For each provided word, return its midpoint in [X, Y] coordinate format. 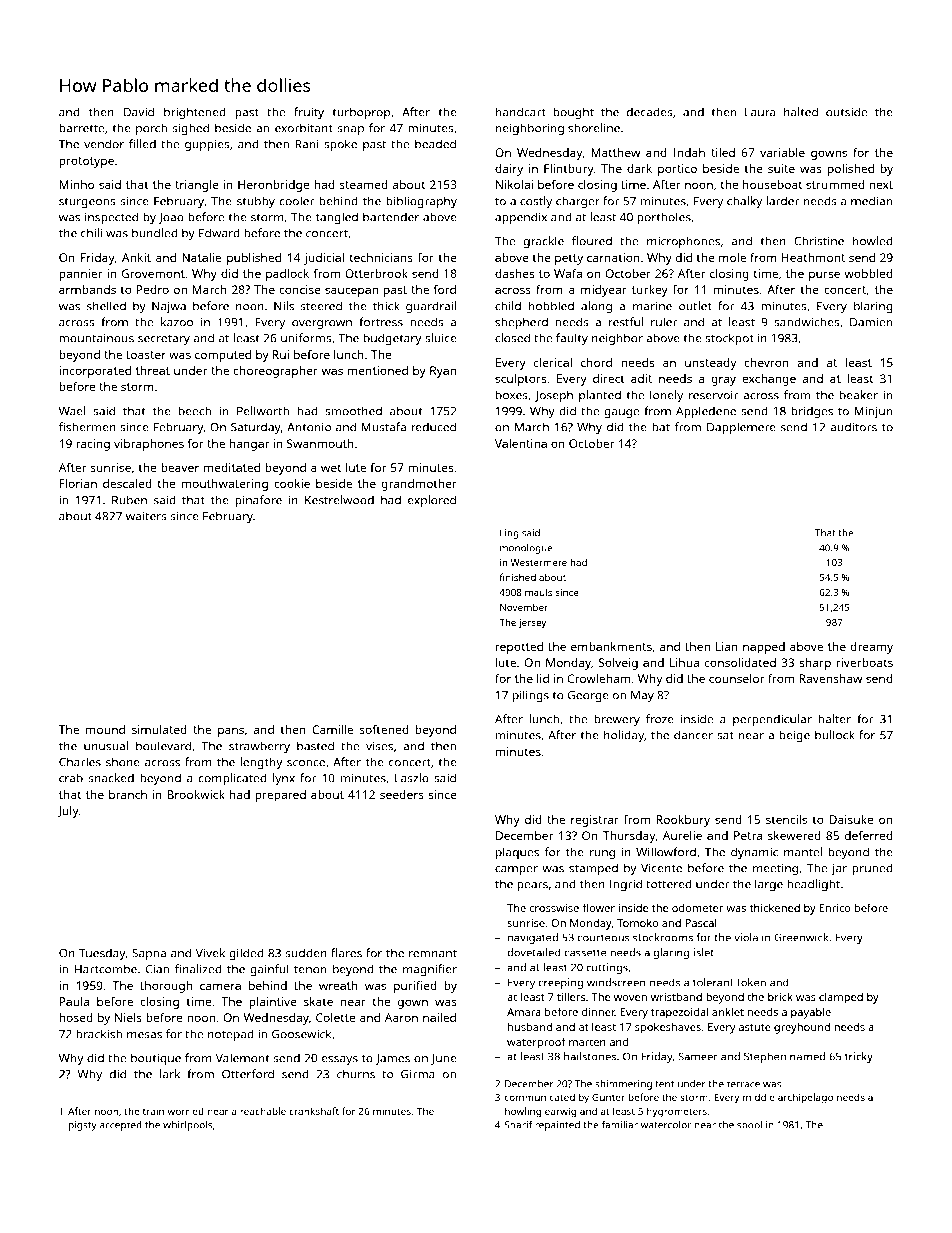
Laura [760, 112]
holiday [624, 736]
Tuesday [102, 954]
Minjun [874, 413]
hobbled [551, 306]
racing [93, 445]
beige [794, 736]
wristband [676, 996]
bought [573, 113]
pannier [80, 275]
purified [415, 987]
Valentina [521, 443]
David [139, 112]
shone [123, 762]
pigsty [83, 1126]
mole [732, 257]
